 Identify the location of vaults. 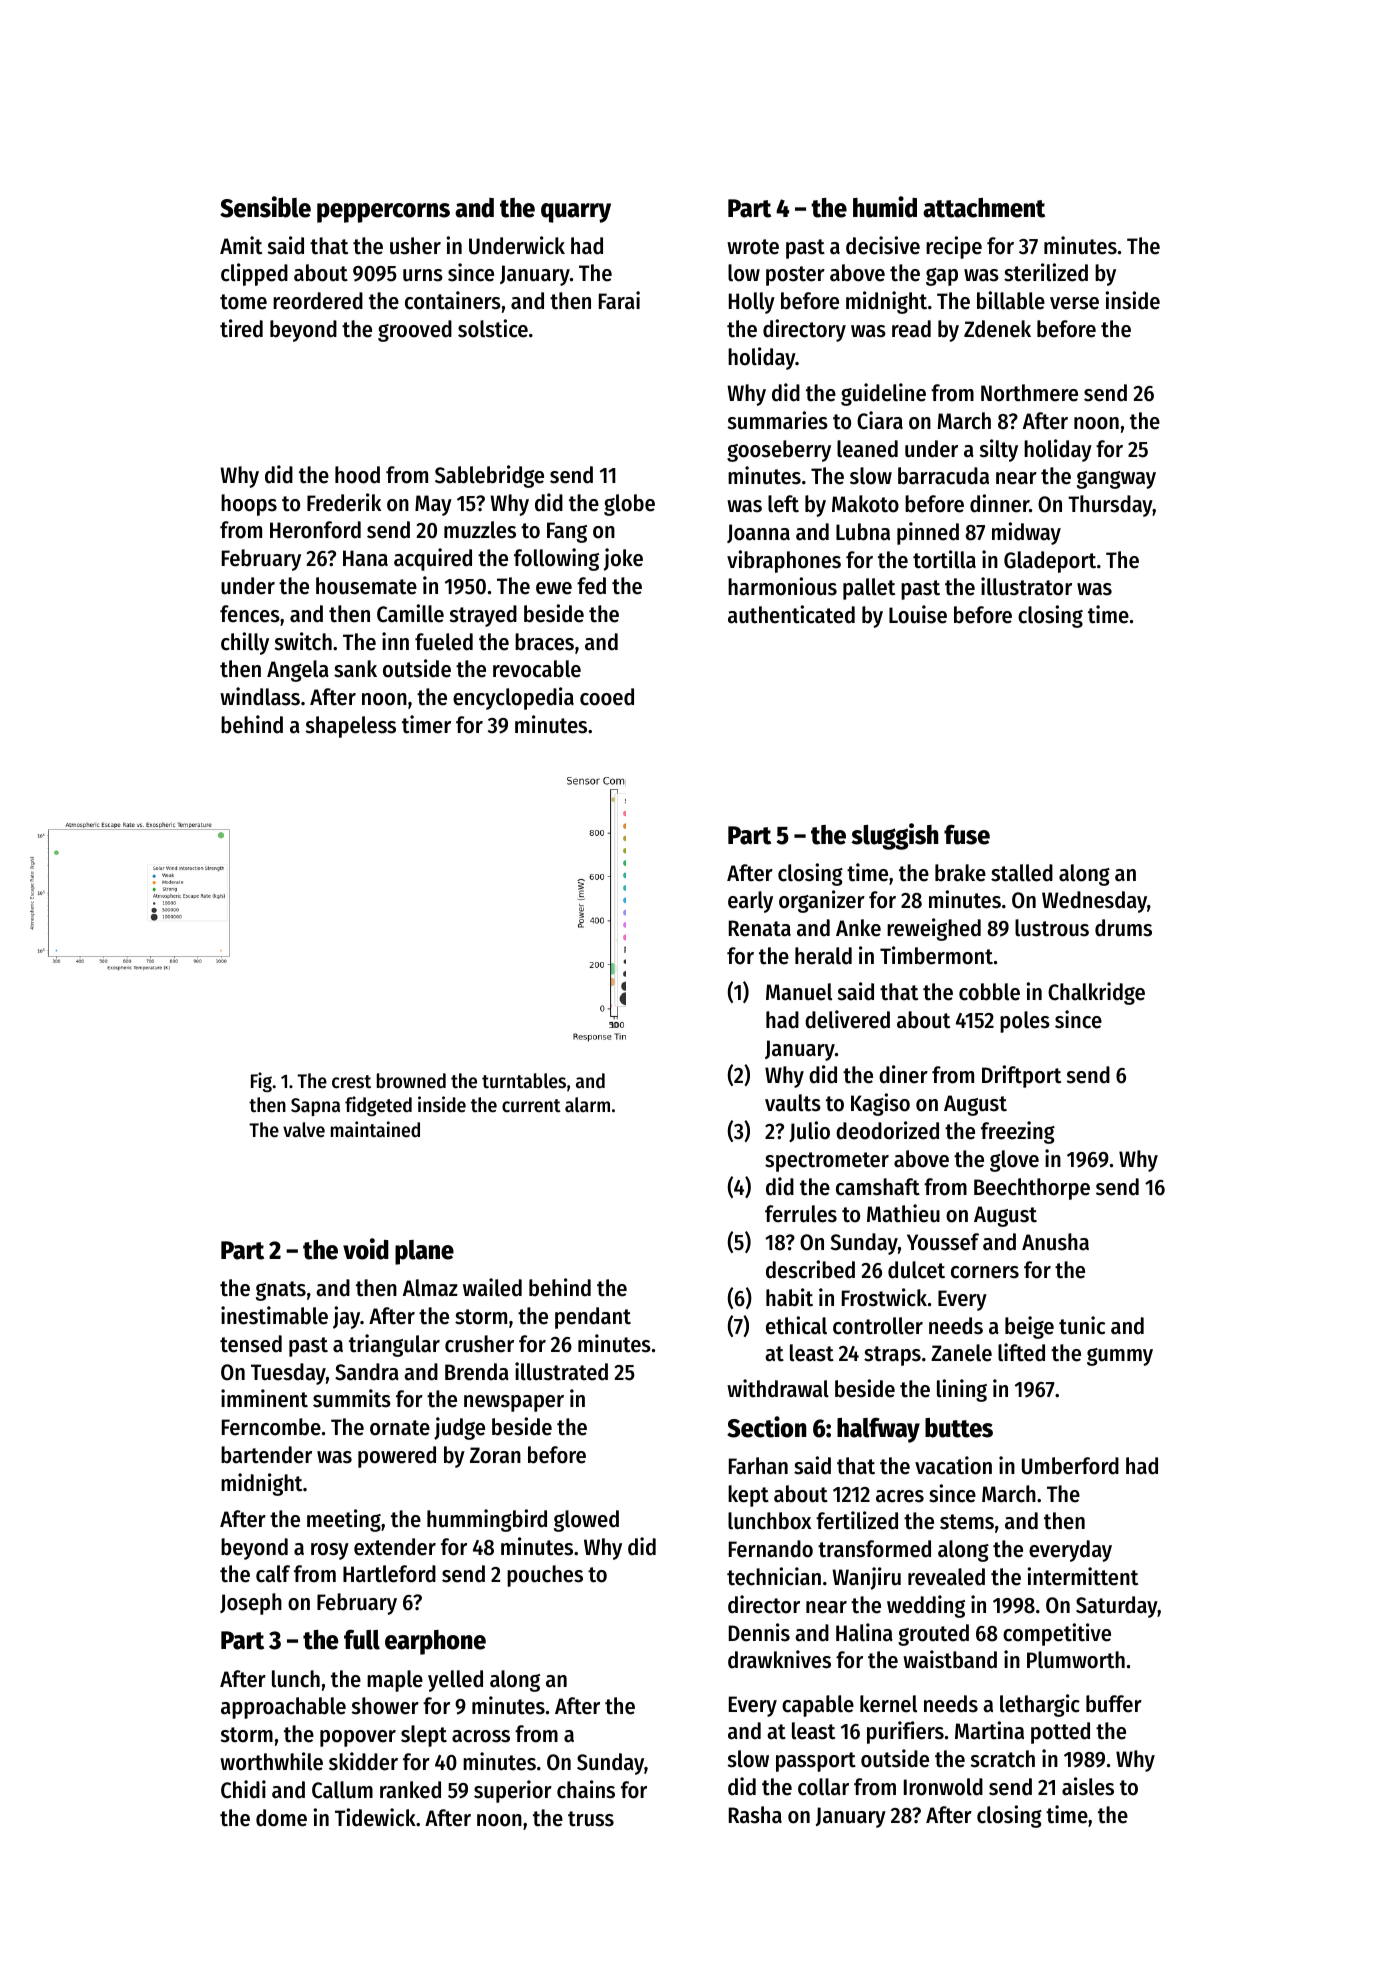
(793, 1103).
